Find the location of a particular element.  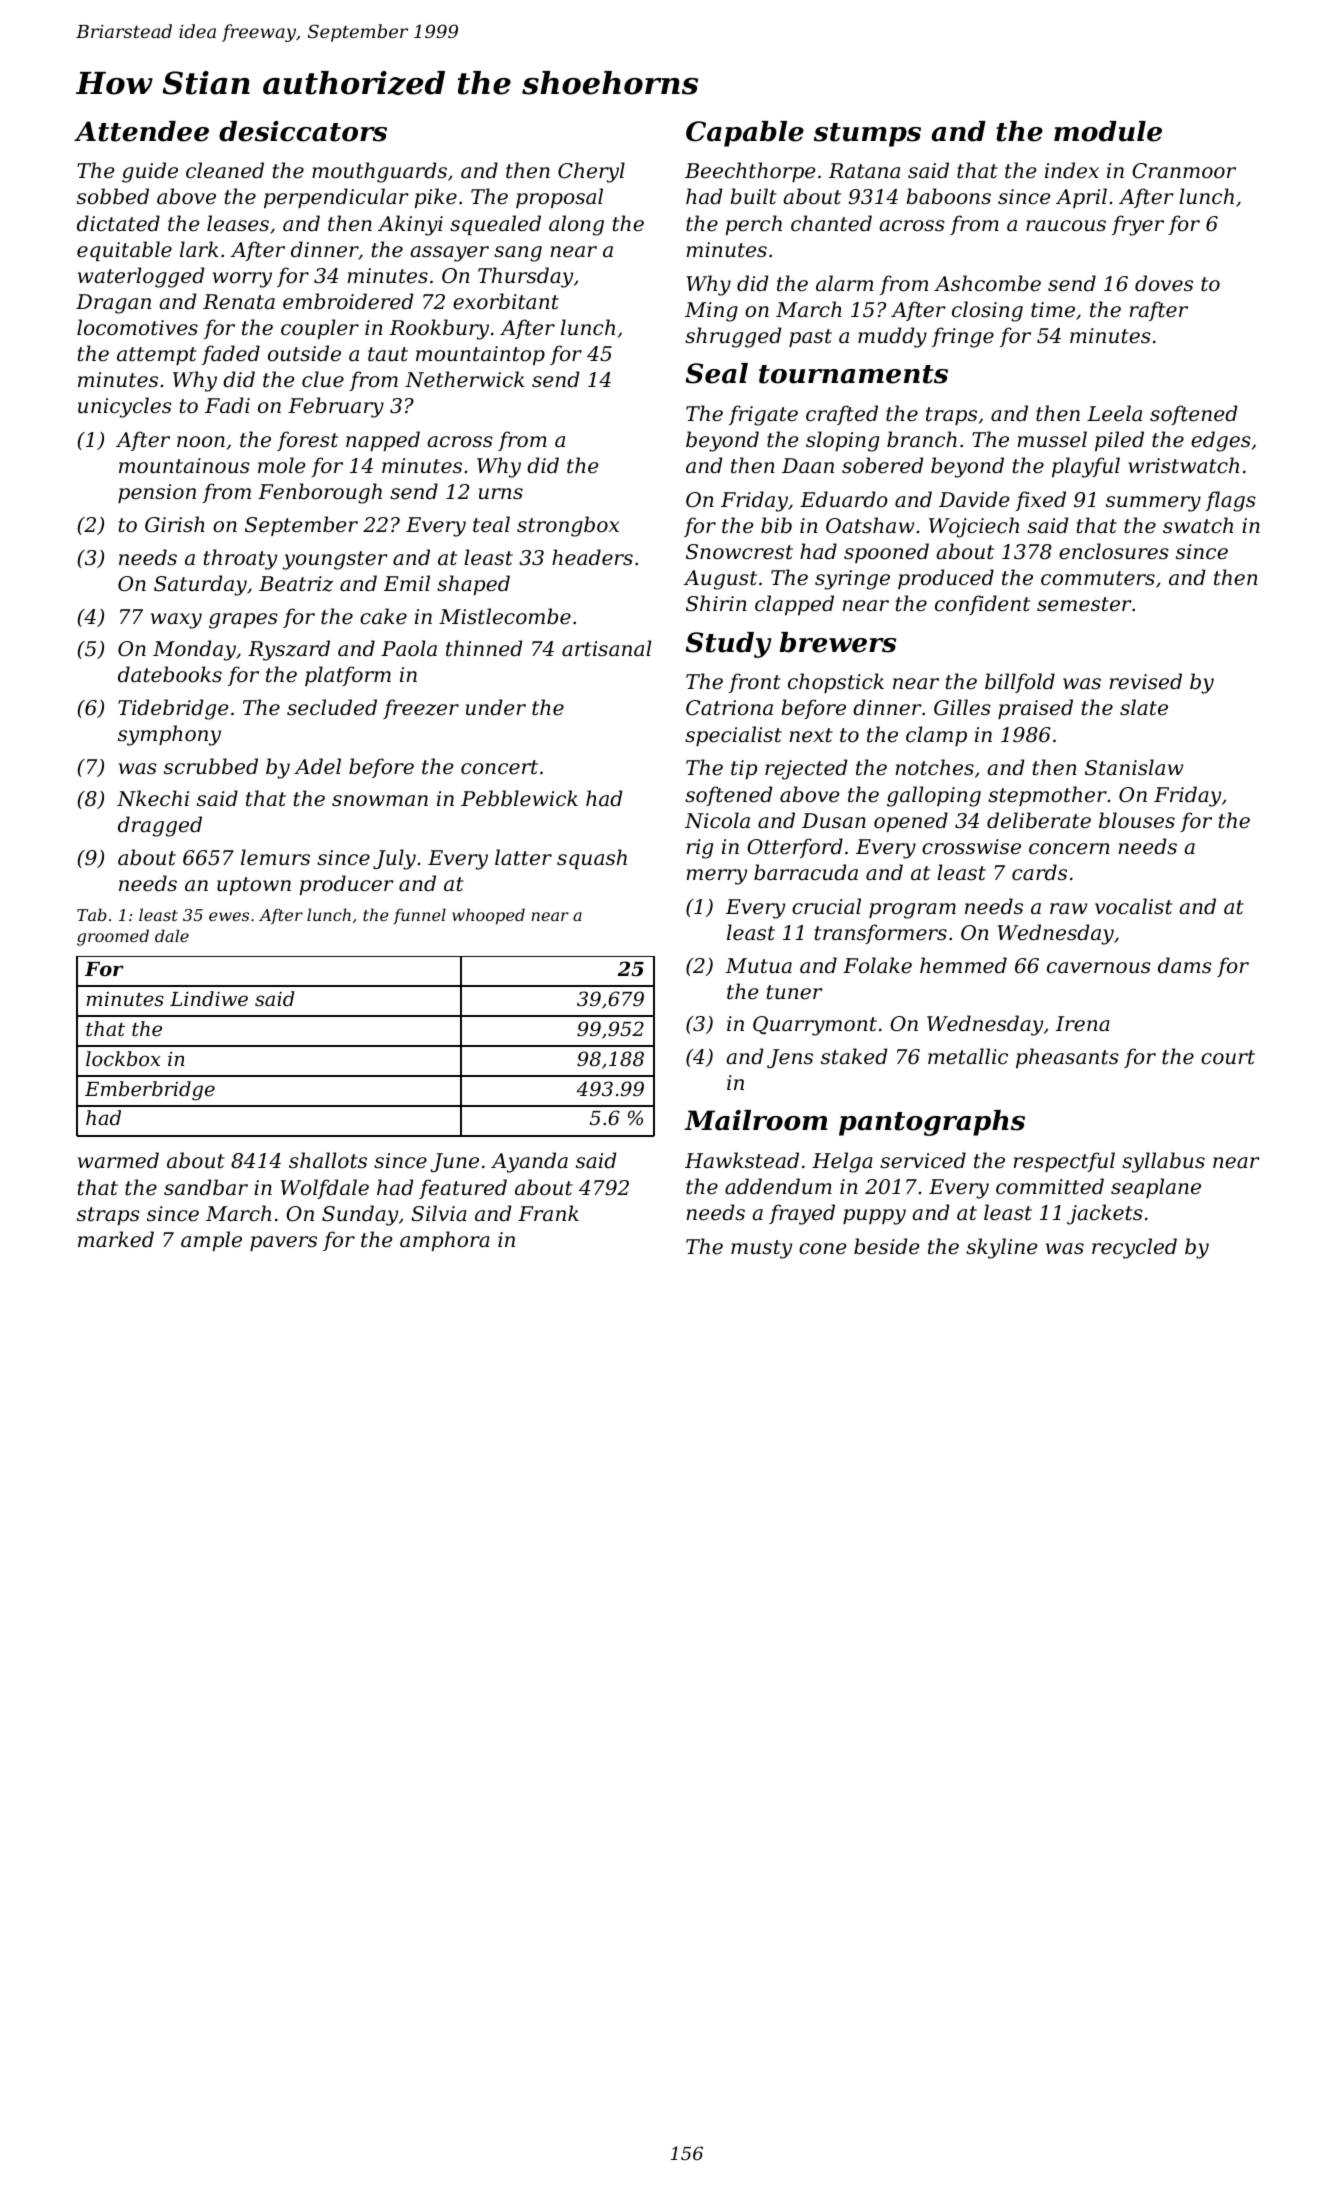

doves is located at coordinates (1164, 283).
